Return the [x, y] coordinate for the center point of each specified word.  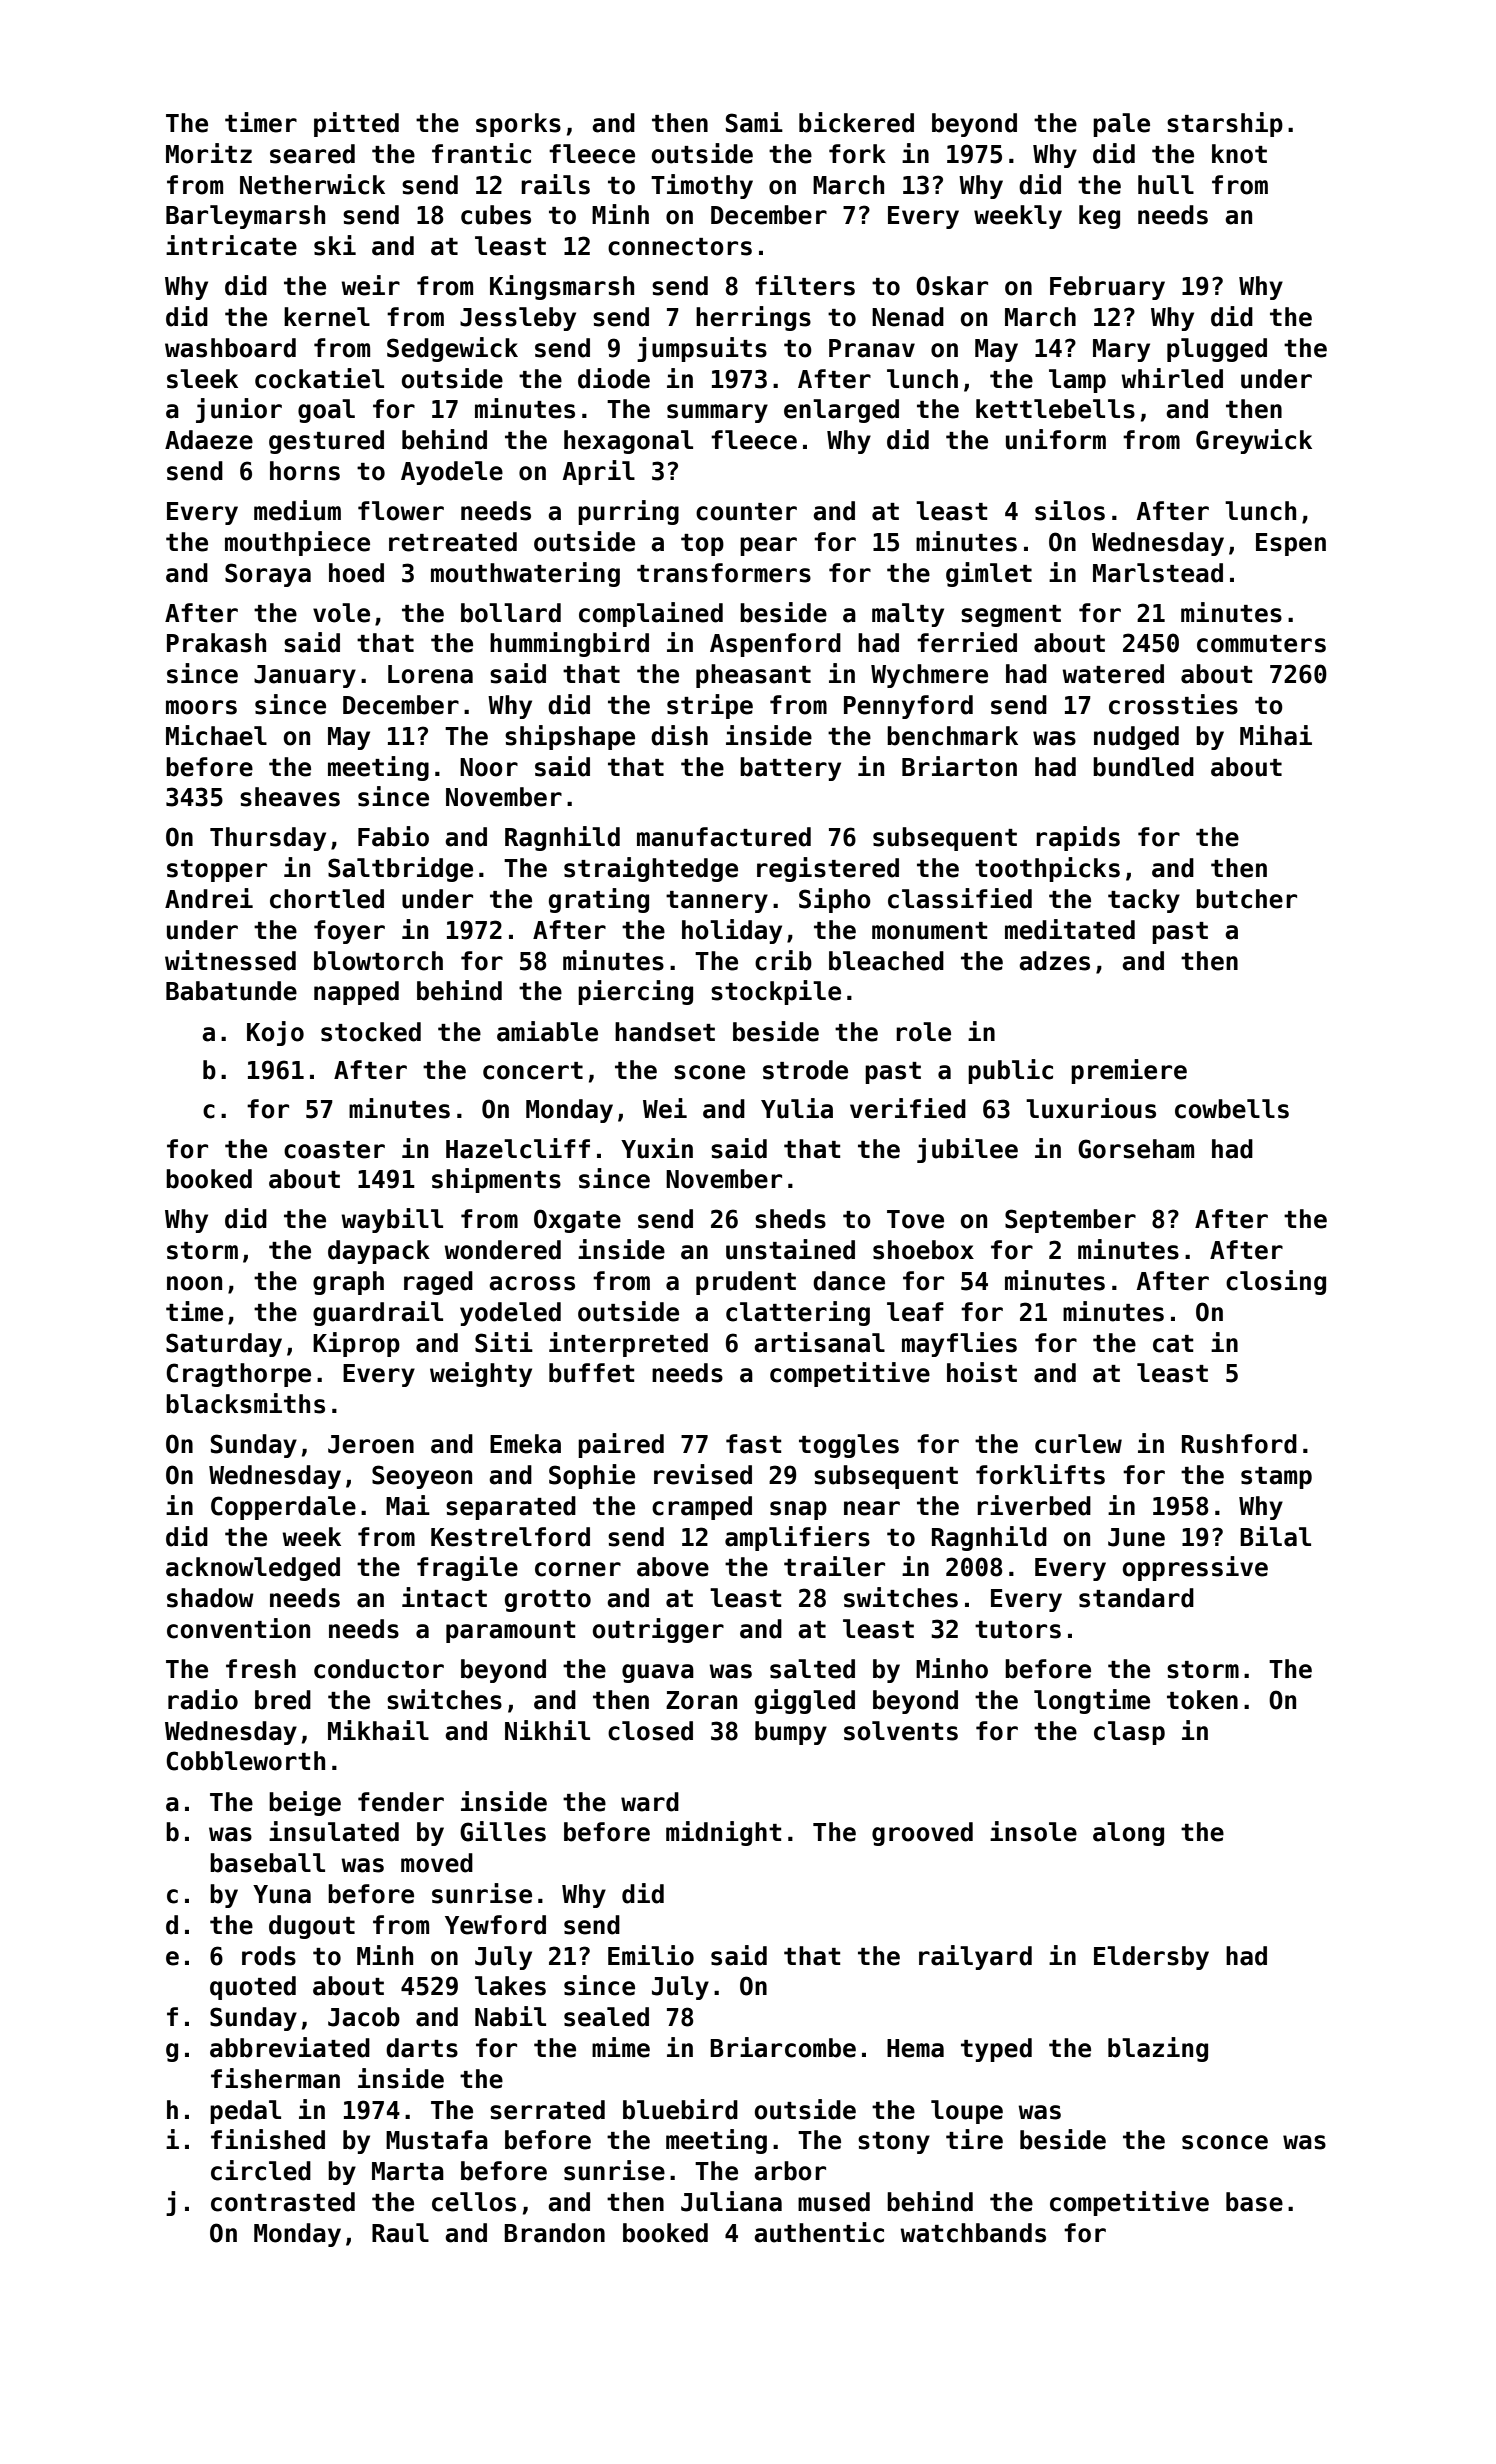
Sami [754, 122]
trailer [834, 1566]
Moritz [209, 153]
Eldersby [1151, 1958]
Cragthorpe [238, 1375]
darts [422, 2048]
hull [1166, 185]
